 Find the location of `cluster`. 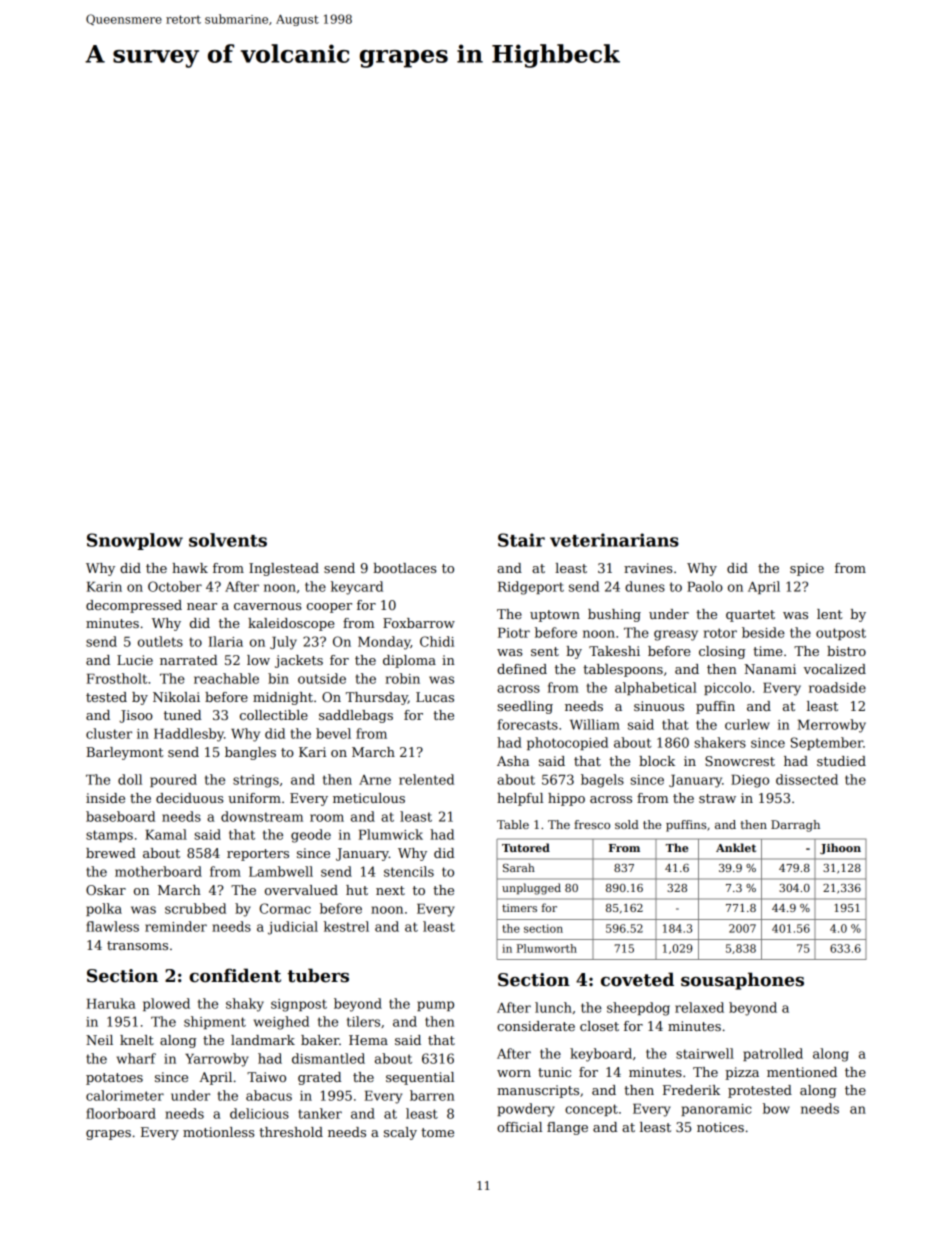

cluster is located at coordinates (109, 733).
